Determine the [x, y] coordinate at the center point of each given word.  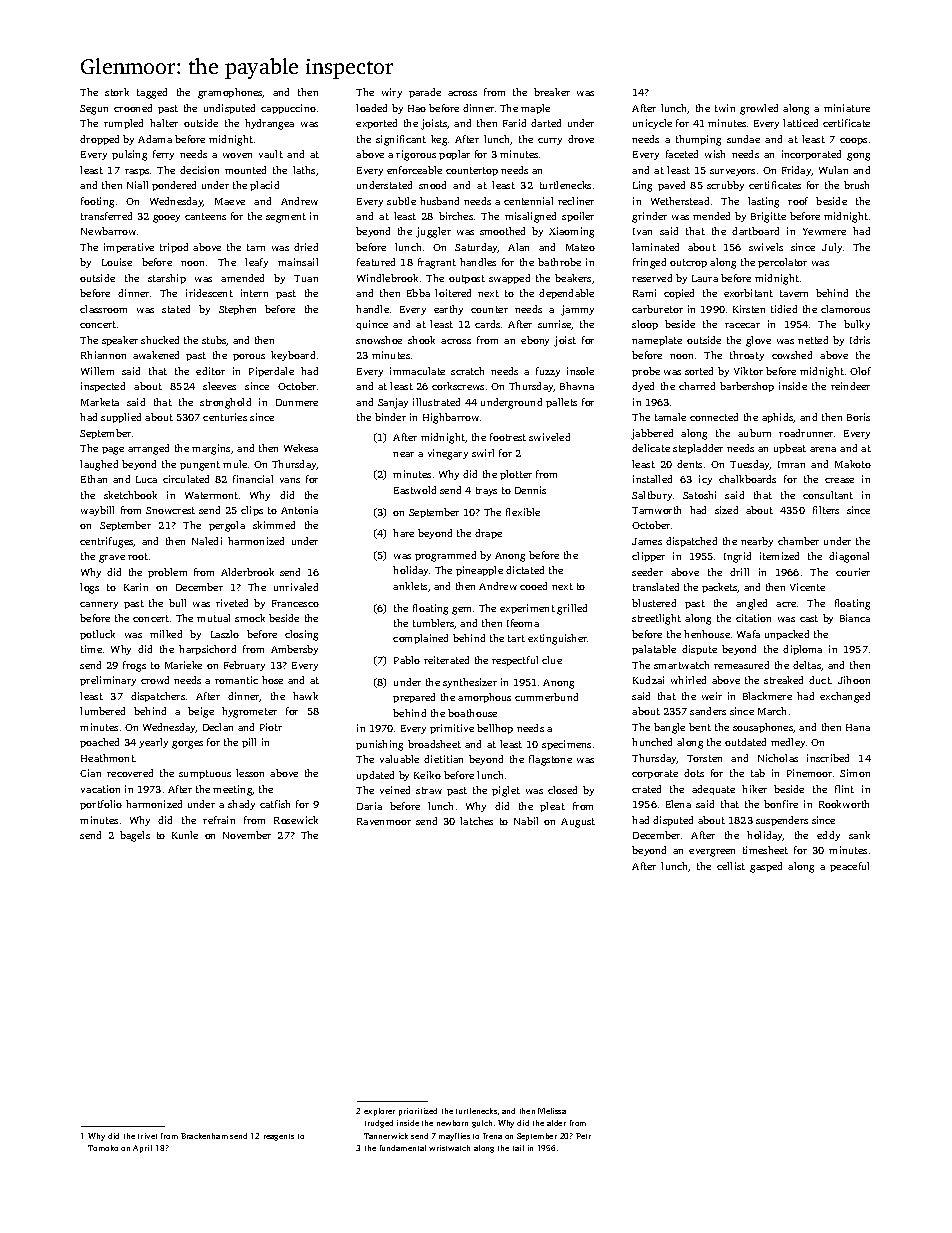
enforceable [414, 170]
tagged [152, 93]
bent [700, 727]
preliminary [108, 681]
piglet [506, 791]
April [142, 1149]
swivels [766, 247]
